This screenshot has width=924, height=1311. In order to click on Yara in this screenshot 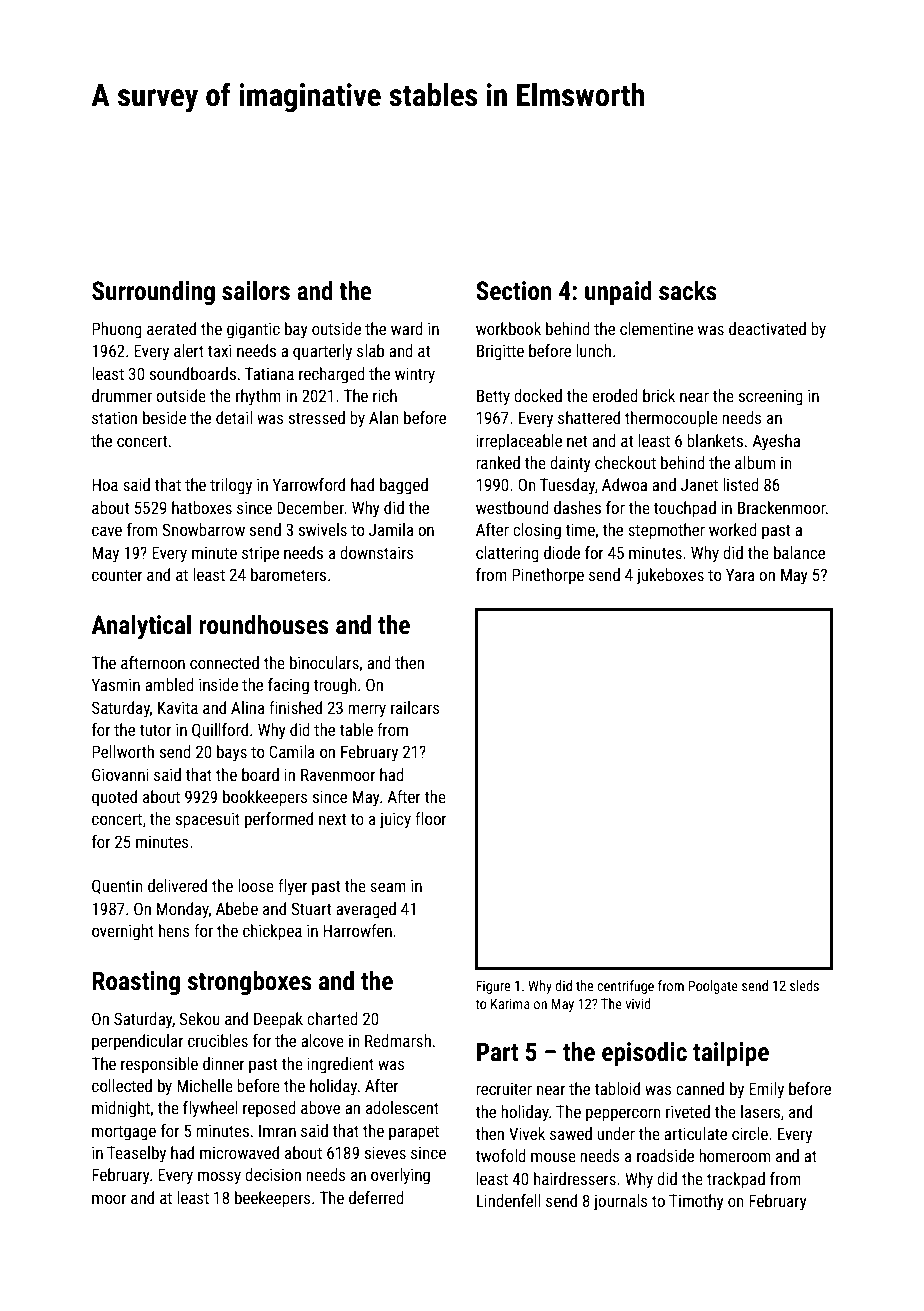, I will do `click(740, 574)`.
